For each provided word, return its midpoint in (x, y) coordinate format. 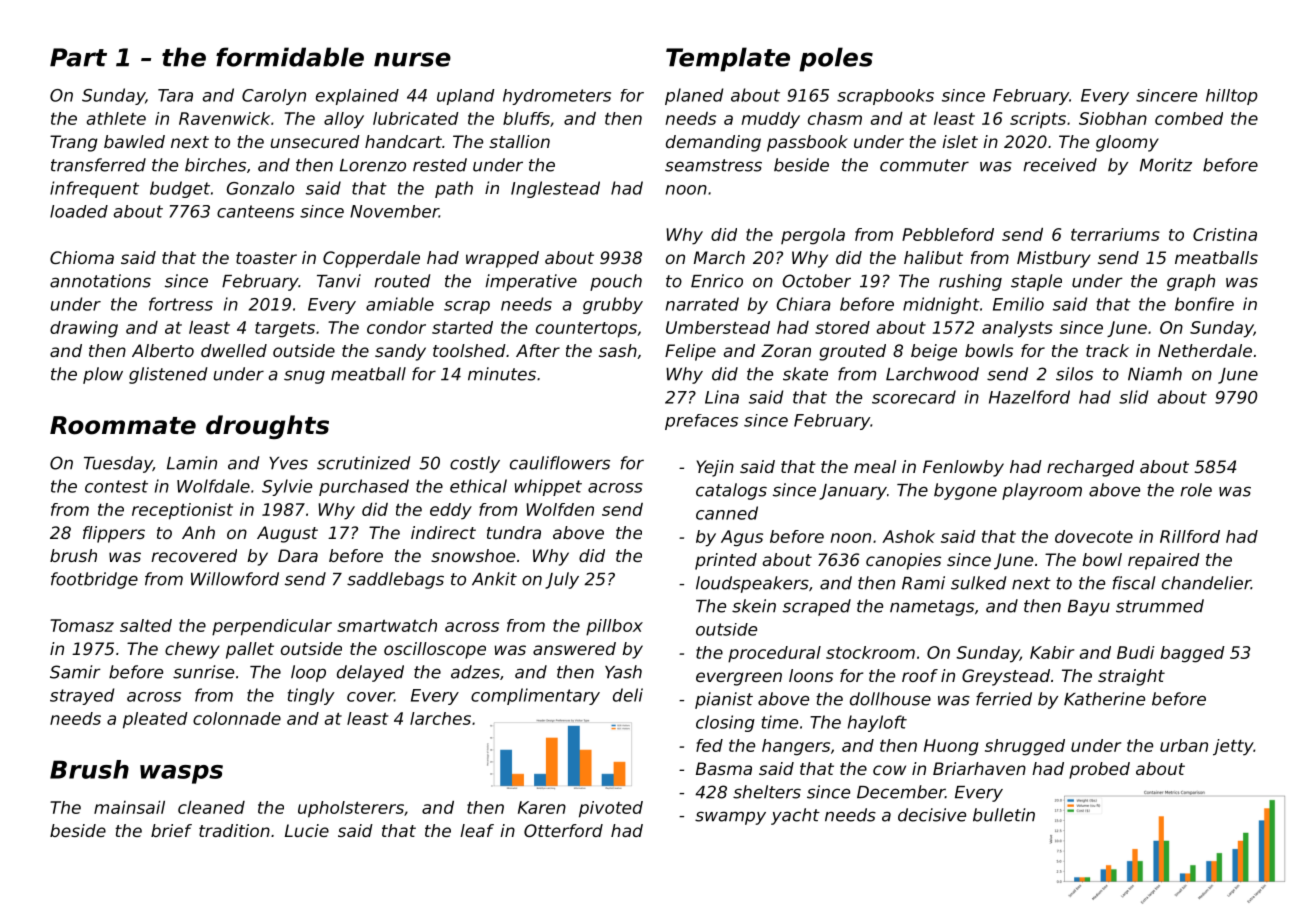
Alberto (163, 350)
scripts (1038, 120)
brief (171, 830)
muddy (770, 120)
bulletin (1004, 815)
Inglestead (555, 189)
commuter (924, 165)
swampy (730, 818)
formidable (290, 57)
